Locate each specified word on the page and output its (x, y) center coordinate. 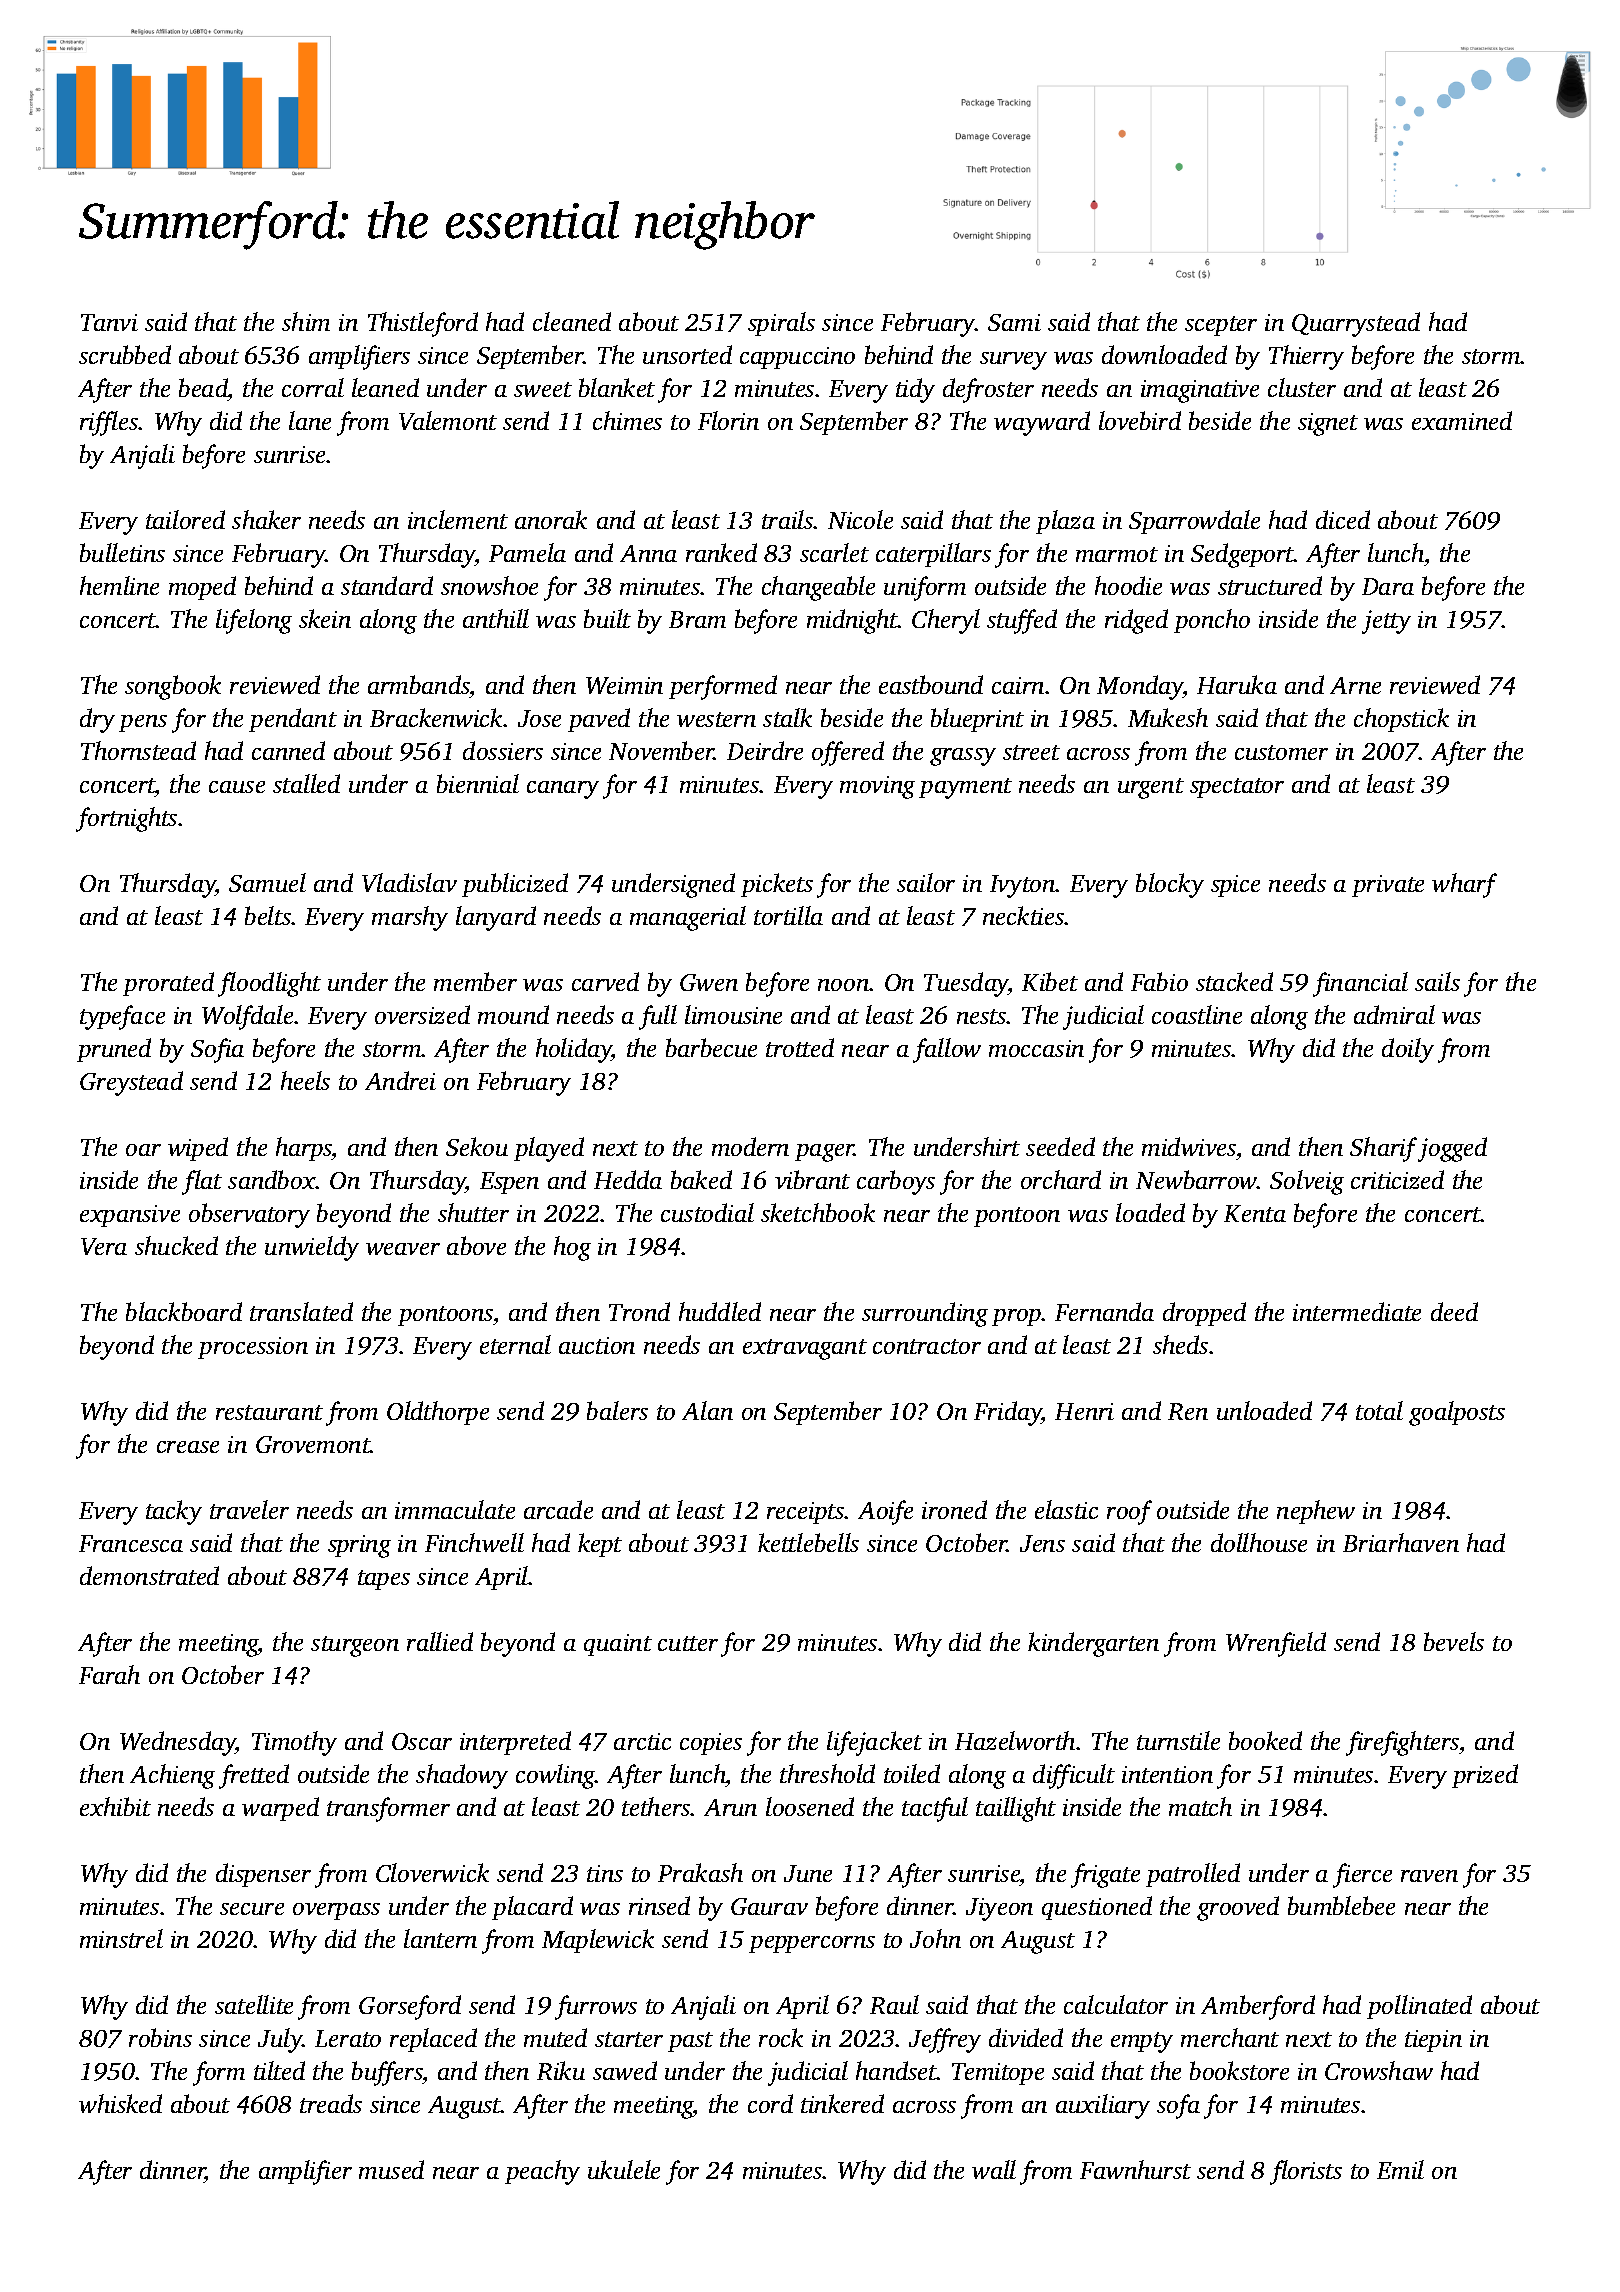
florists (1306, 2172)
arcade (558, 1509)
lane (310, 420)
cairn (1018, 685)
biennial (478, 783)
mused (391, 2169)
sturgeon (355, 1646)
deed (1454, 1311)
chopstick (1401, 720)
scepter (1221, 326)
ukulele (624, 2169)
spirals (781, 324)
